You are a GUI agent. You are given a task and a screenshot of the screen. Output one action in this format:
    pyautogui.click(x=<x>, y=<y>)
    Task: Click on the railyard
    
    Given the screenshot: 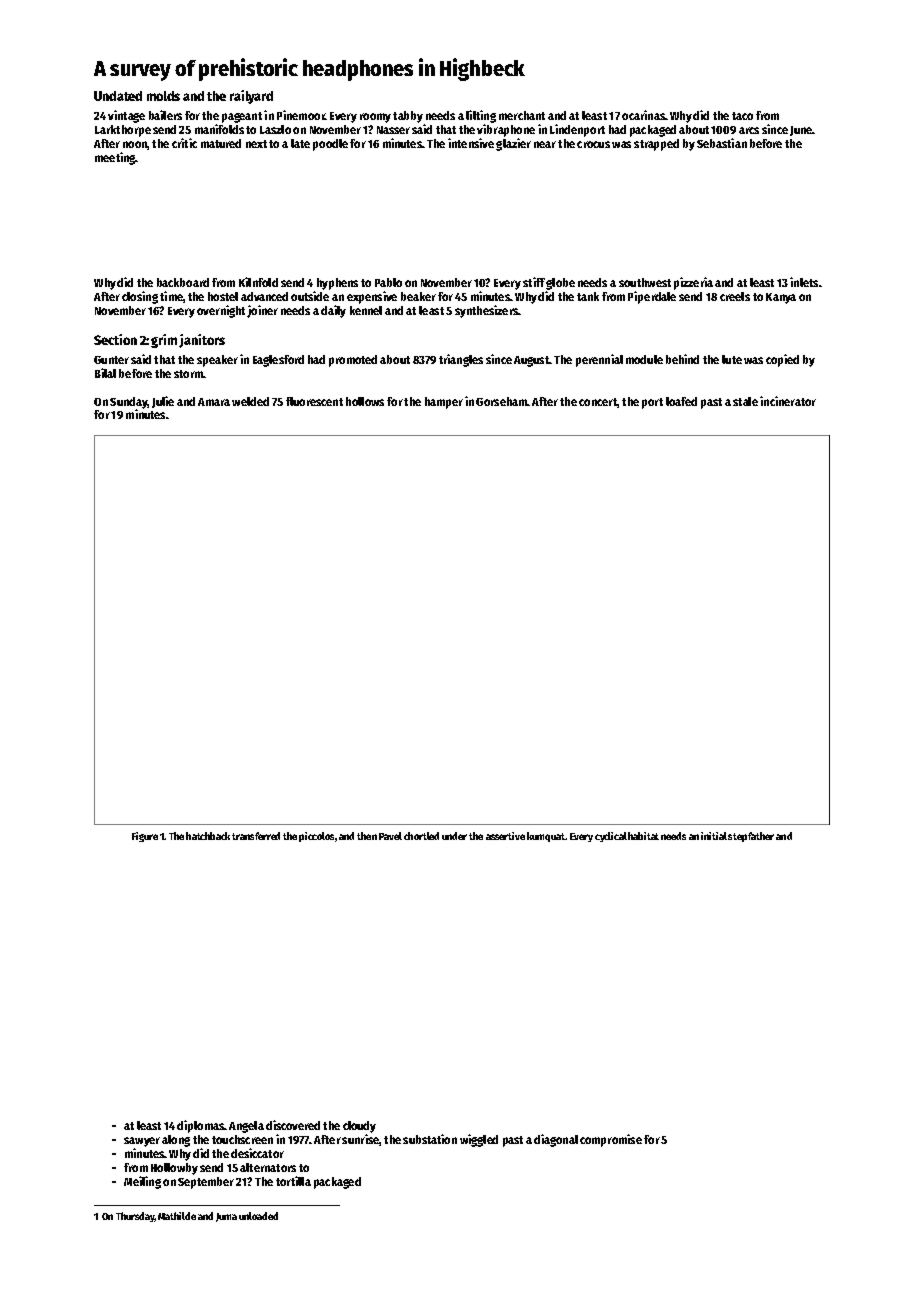 What is the action you would take?
    pyautogui.click(x=251, y=97)
